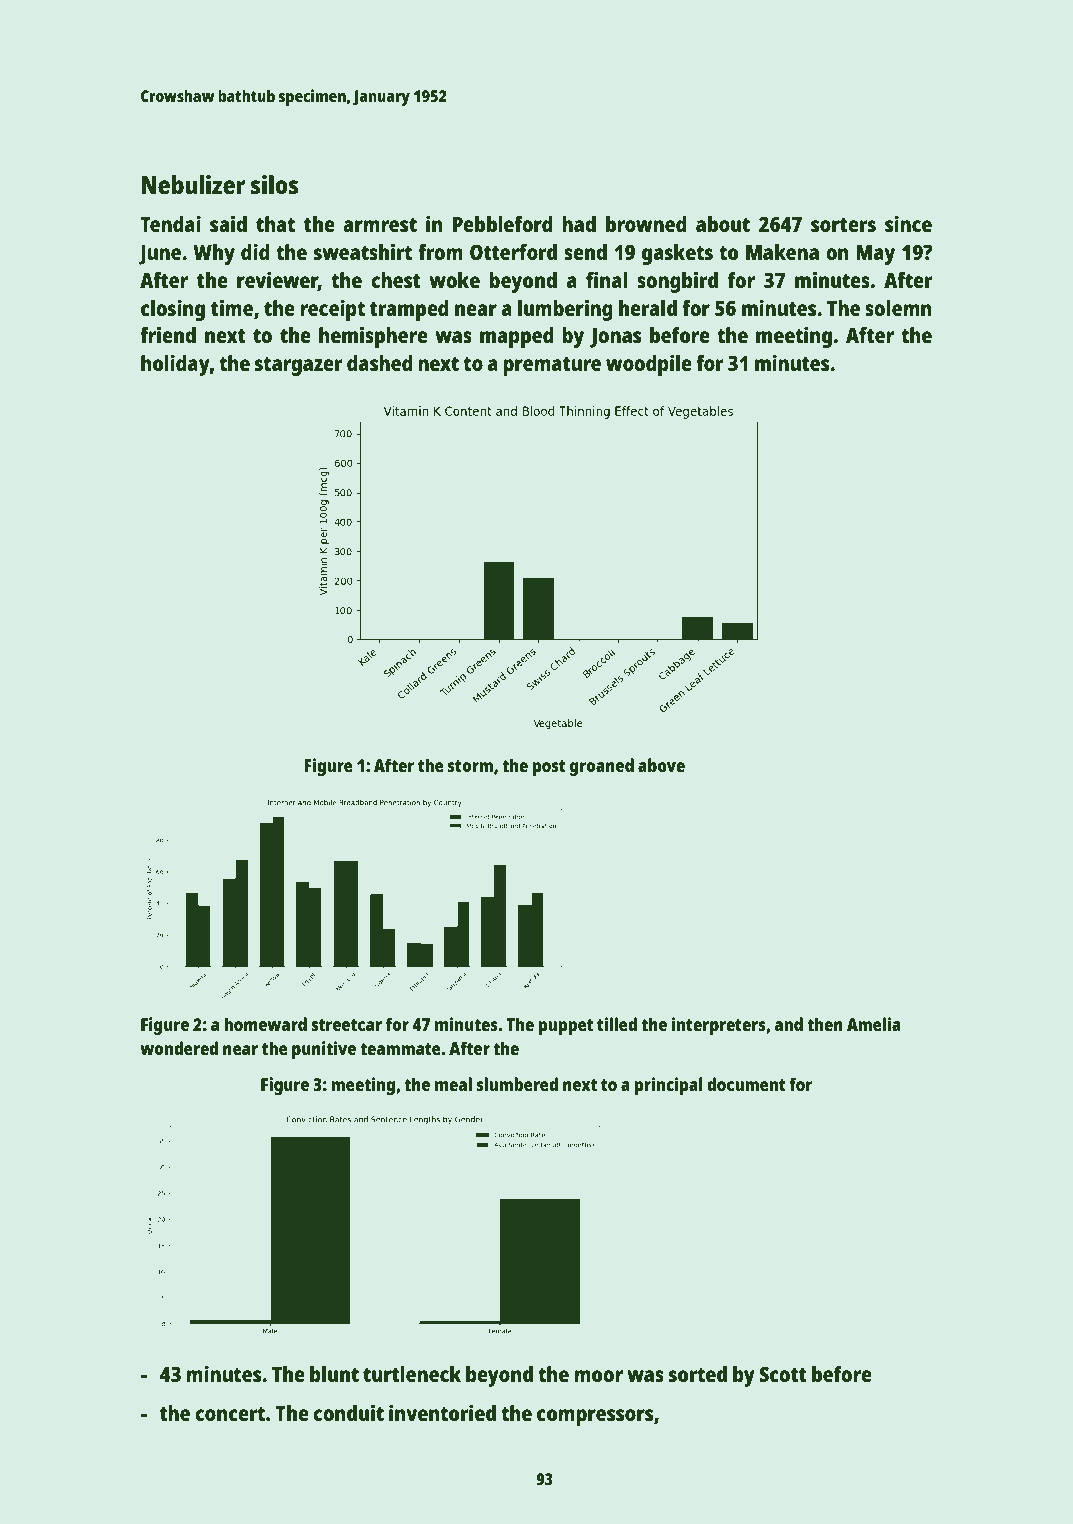  Describe the element at coordinates (646, 224) in the document. I see `browned` at that location.
